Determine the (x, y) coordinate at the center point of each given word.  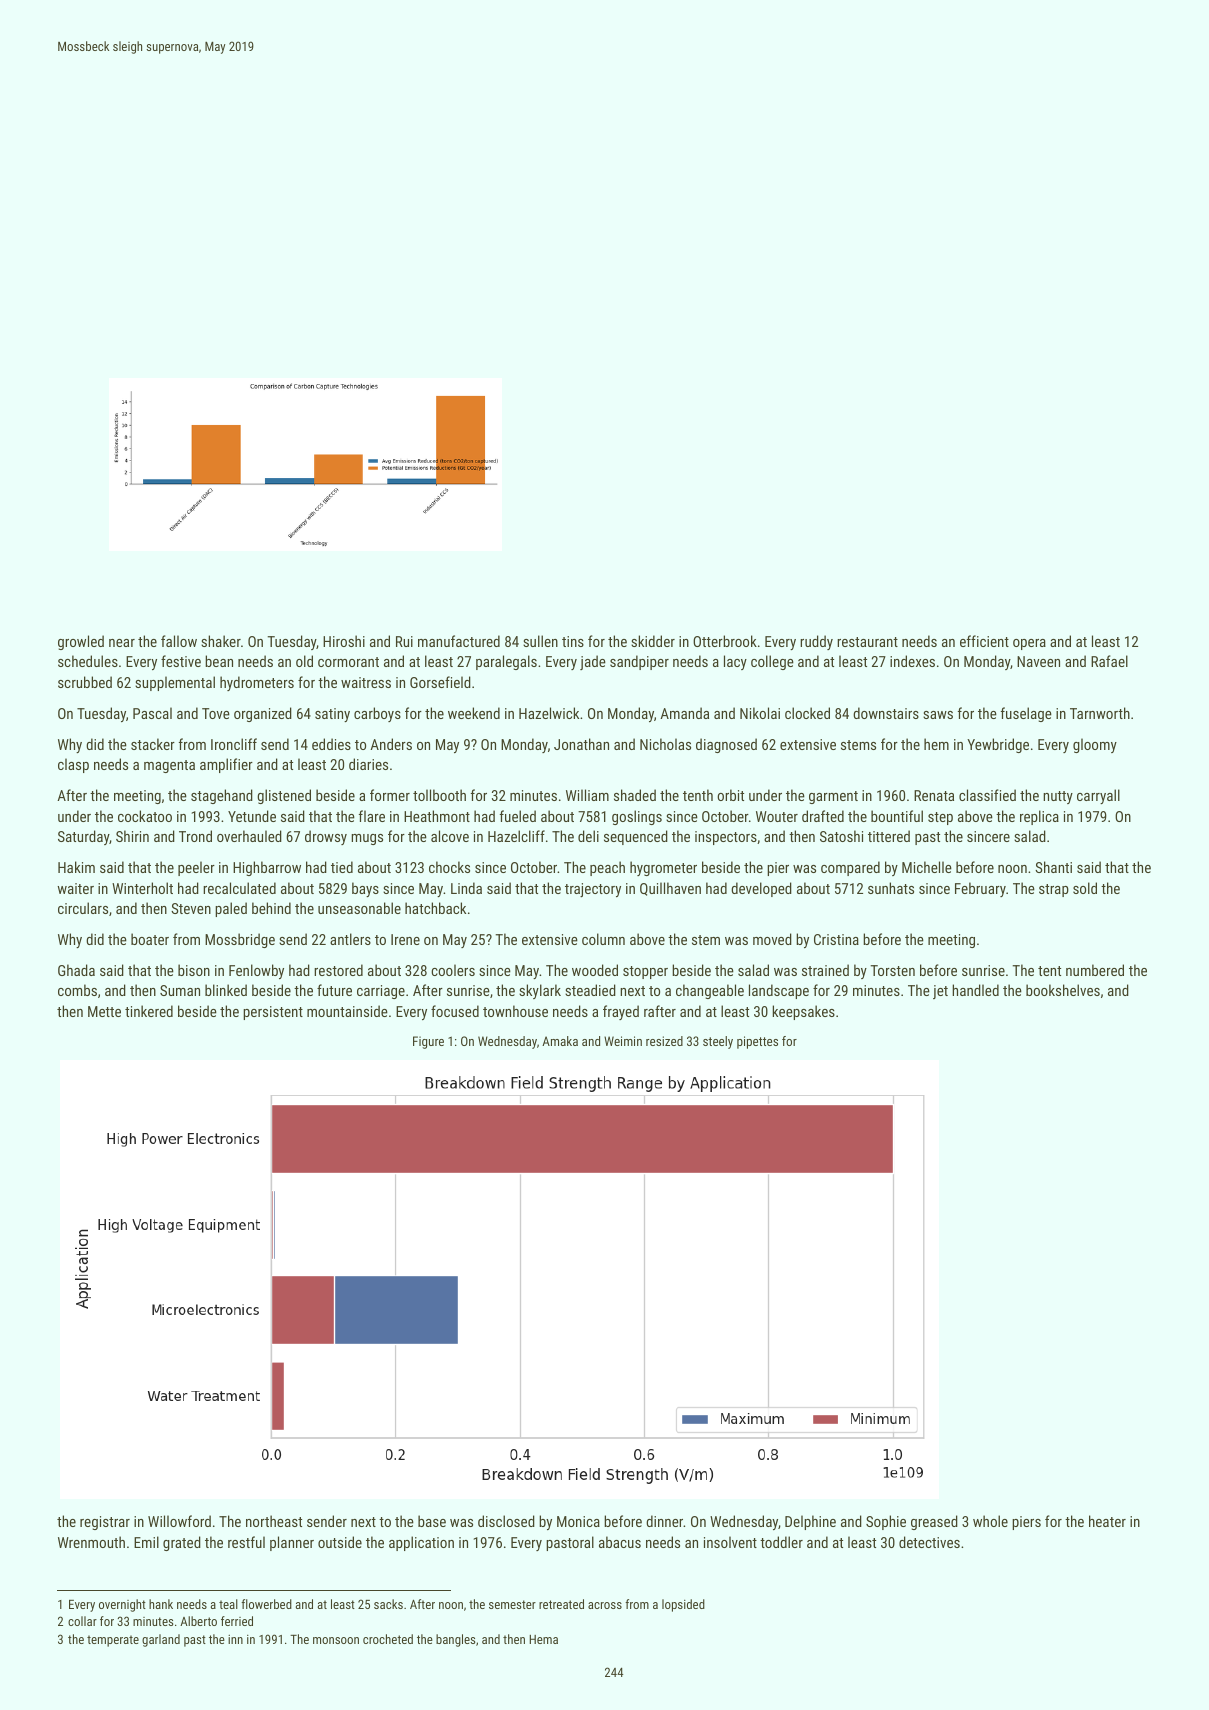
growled (81, 642)
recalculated (239, 888)
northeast (274, 1521)
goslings (637, 817)
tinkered (149, 1011)
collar (82, 1621)
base (432, 1521)
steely (718, 1042)
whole (990, 1521)
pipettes (757, 1042)
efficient (984, 641)
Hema (543, 1639)
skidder (653, 641)
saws (938, 715)
